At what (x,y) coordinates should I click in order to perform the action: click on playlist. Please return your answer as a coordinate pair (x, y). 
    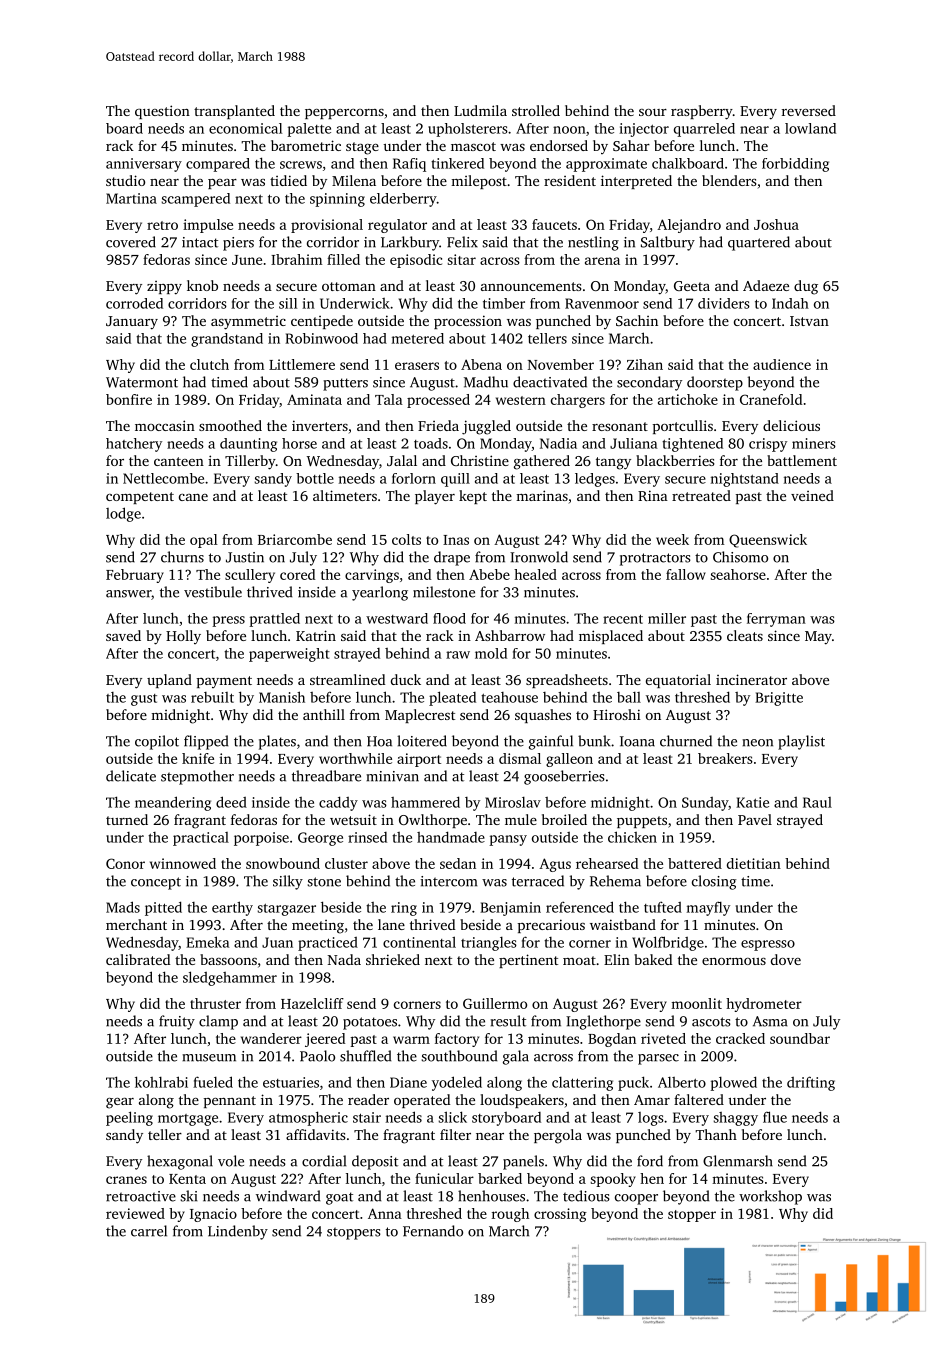
    Looking at the image, I should click on (801, 742).
